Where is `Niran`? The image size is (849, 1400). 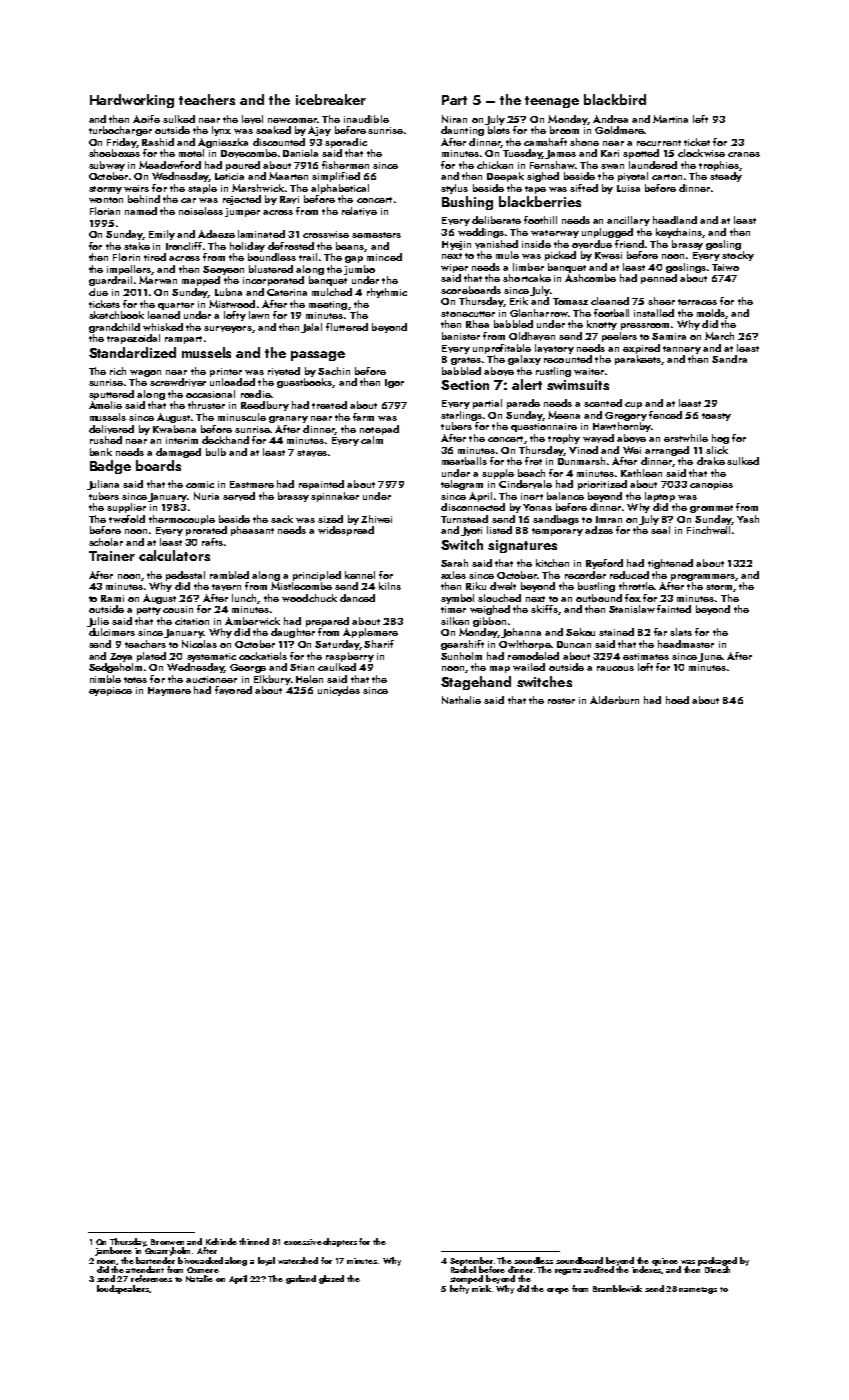 Niran is located at coordinates (454, 119).
